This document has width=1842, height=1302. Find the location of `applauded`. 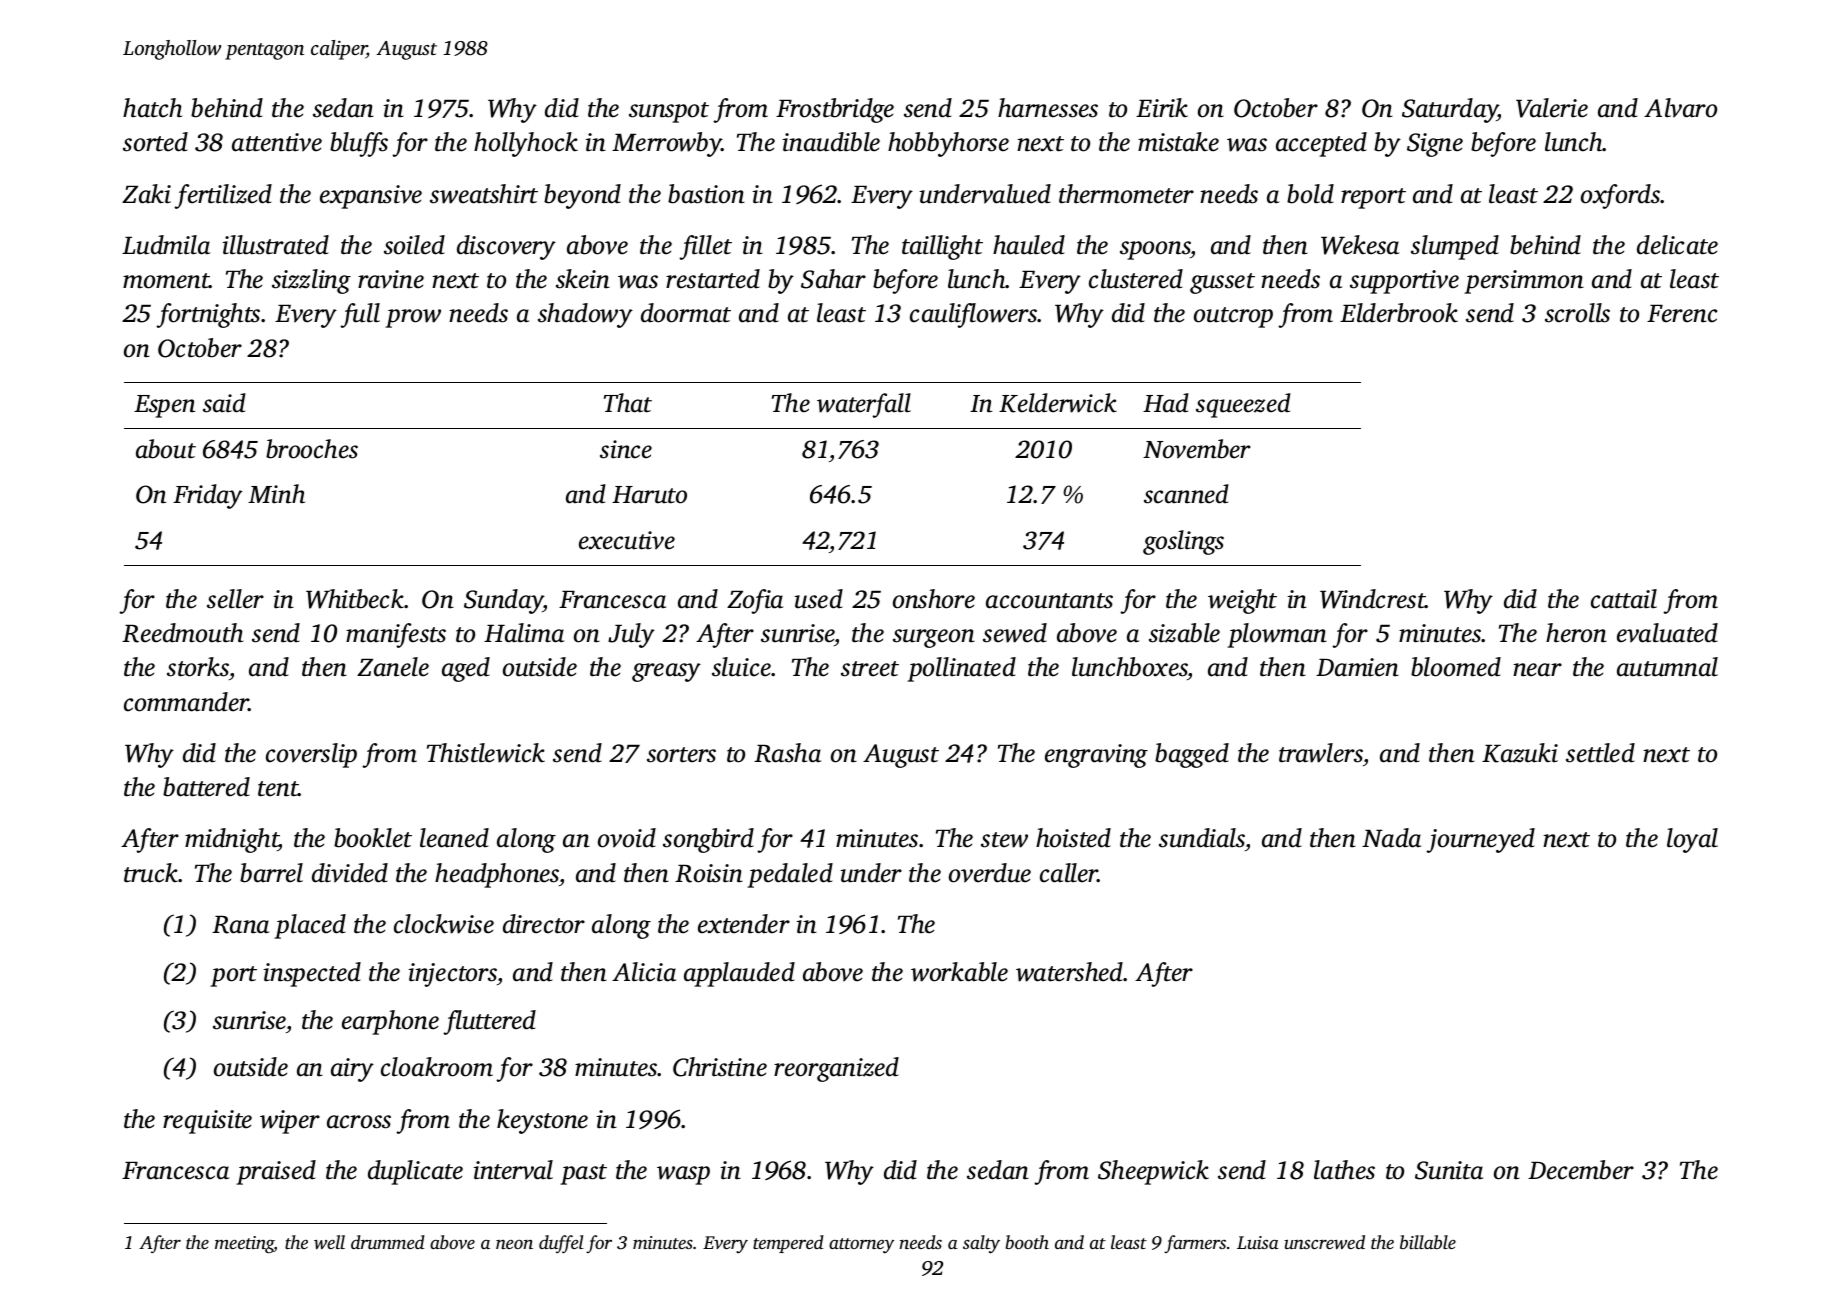

applauded is located at coordinates (739, 974).
